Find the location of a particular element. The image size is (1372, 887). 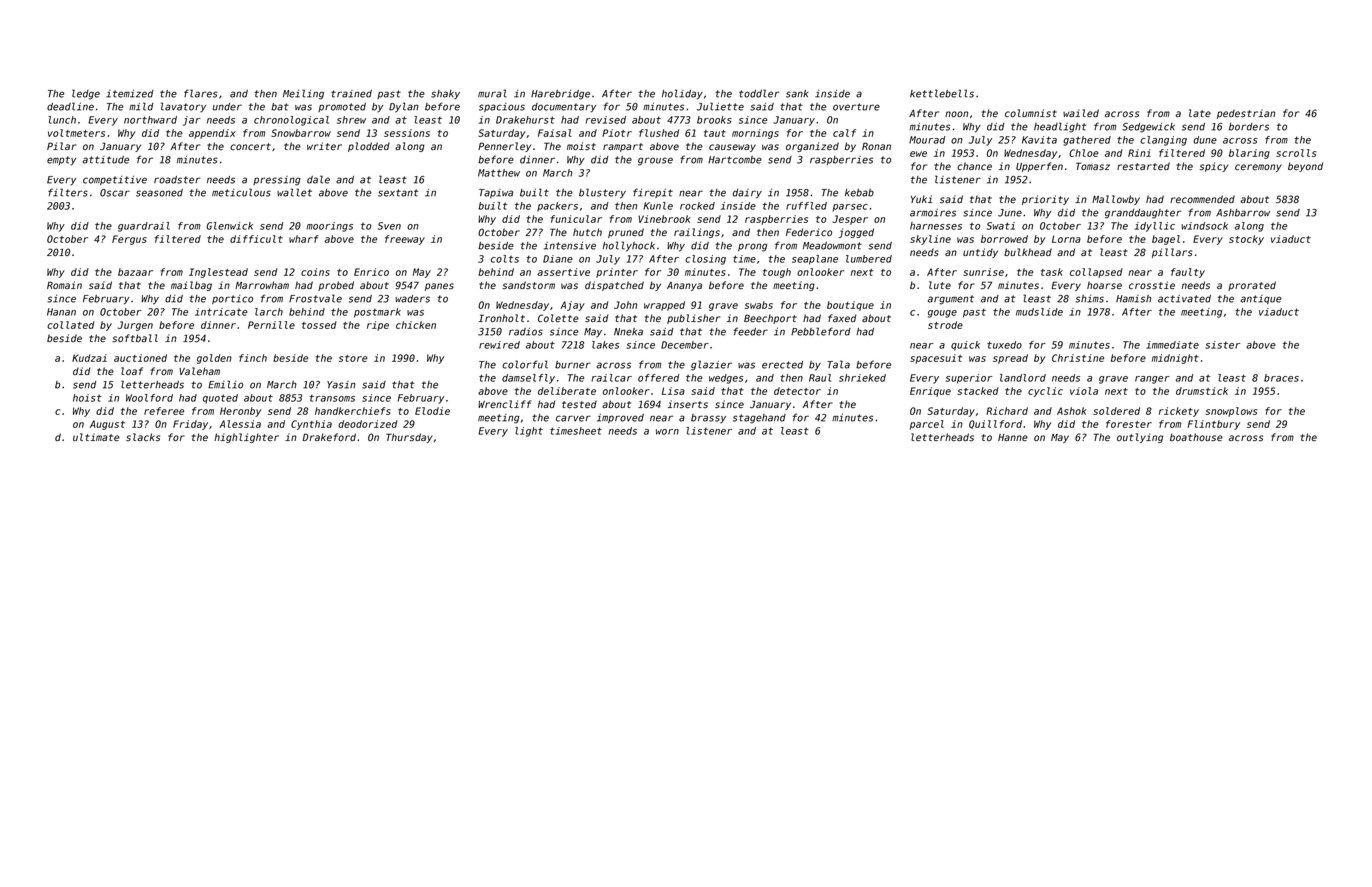

worn is located at coordinates (667, 432).
